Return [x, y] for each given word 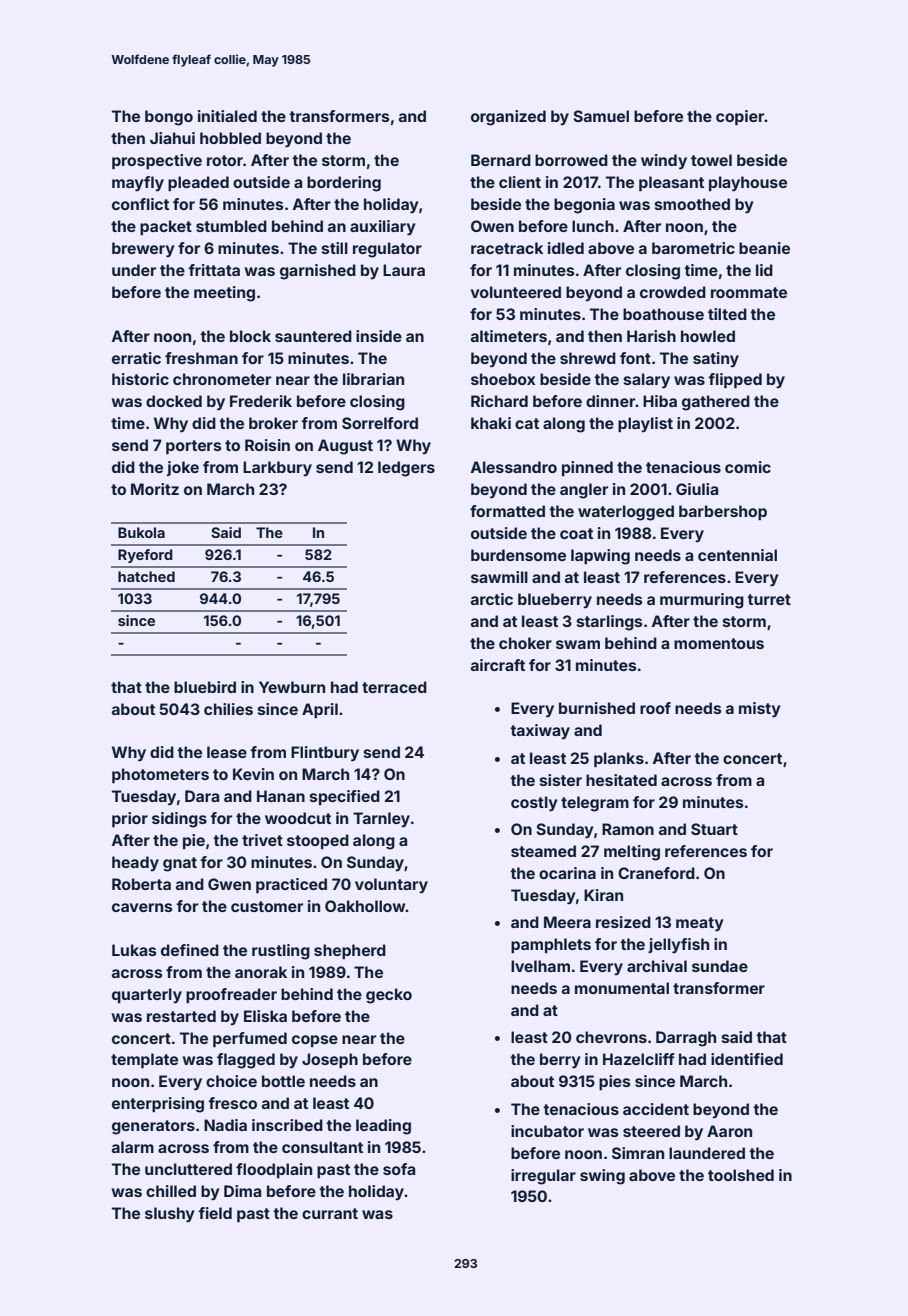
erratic [136, 358]
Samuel [601, 116]
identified [747, 1059]
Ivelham [540, 966]
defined [190, 950]
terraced [394, 687]
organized [508, 118]
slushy [170, 1215]
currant [330, 1213]
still [335, 248]
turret [769, 599]
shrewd [588, 358]
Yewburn [292, 687]
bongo [169, 118]
